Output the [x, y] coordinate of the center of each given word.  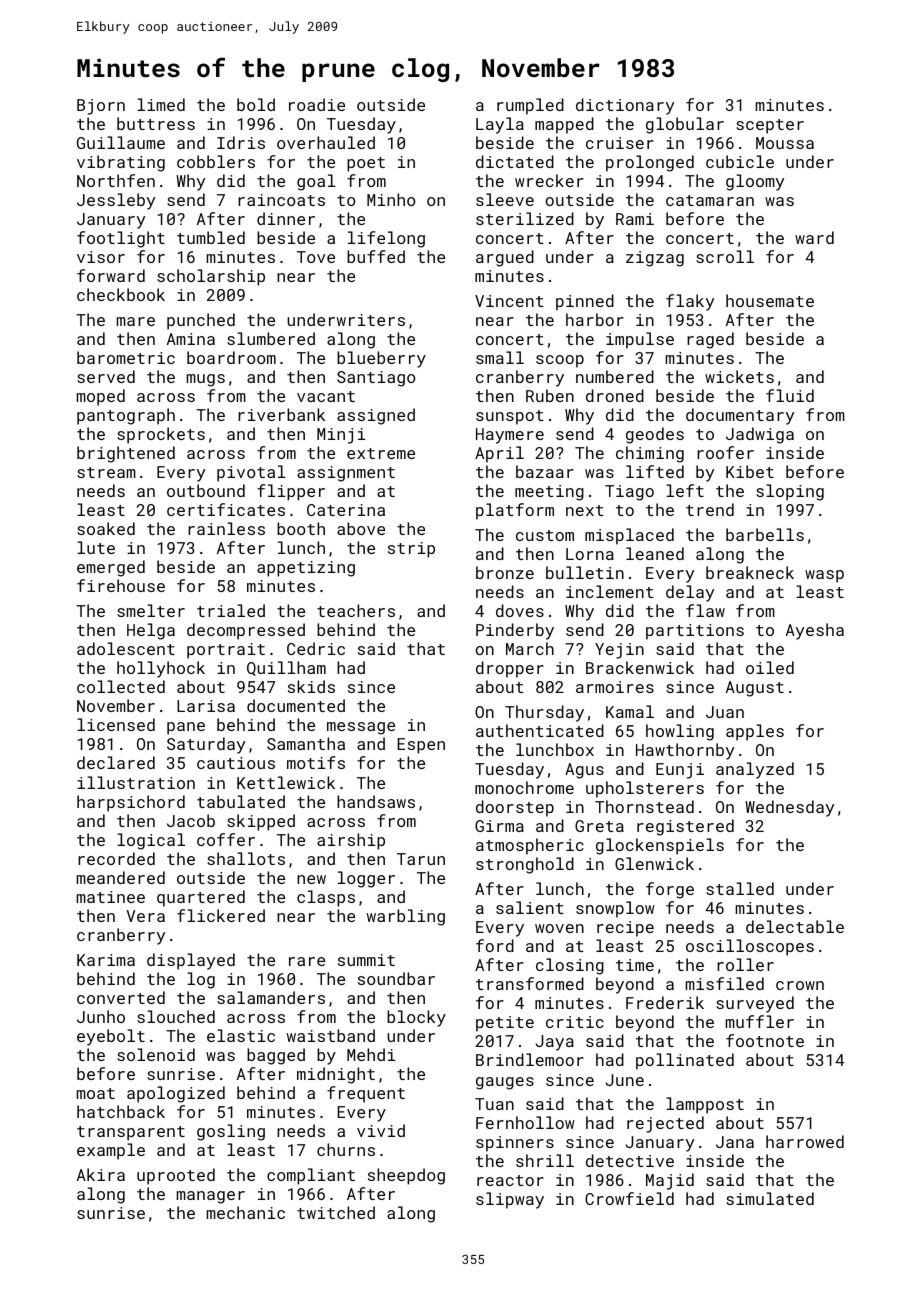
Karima [106, 960]
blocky [416, 1018]
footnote [765, 1040]
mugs [206, 380]
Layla [500, 125]
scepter [770, 126]
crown [800, 985]
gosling [231, 1132]
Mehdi [371, 1054]
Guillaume [121, 142]
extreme [381, 453]
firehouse [121, 585]
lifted [655, 471]
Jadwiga [760, 435]
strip [411, 550]
